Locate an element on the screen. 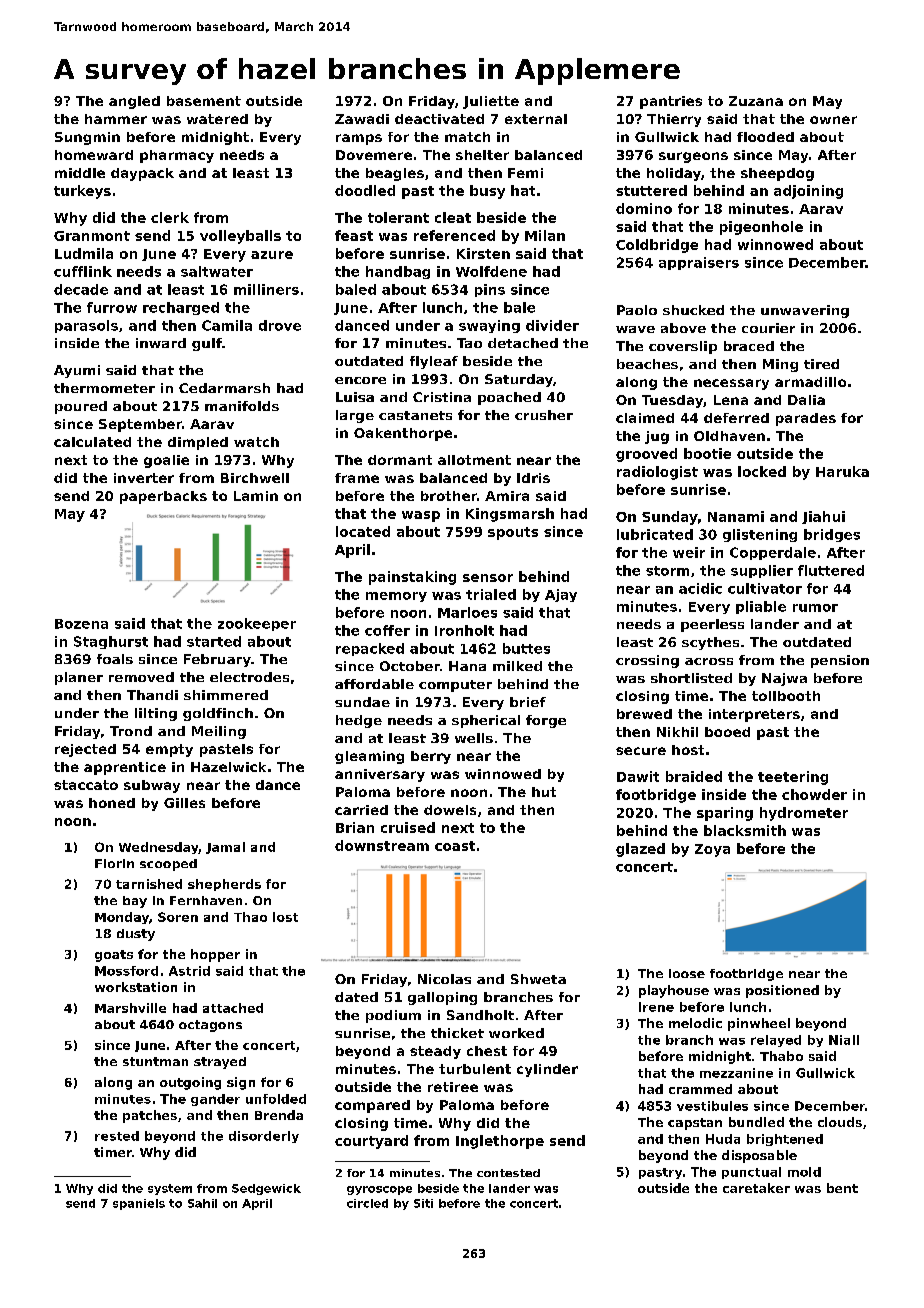  Zawadi is located at coordinates (362, 119).
